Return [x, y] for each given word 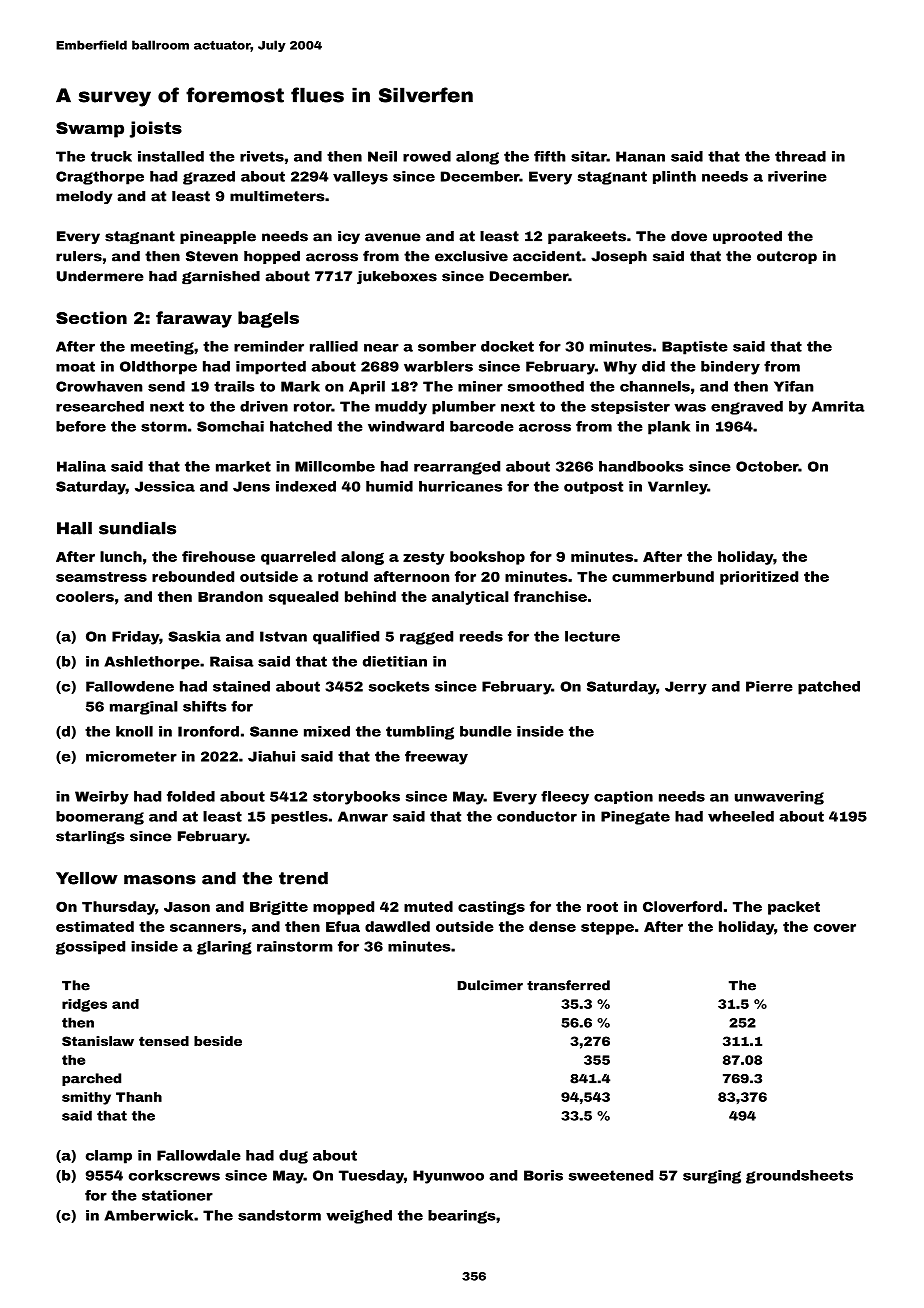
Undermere [100, 276]
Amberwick [148, 1215]
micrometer [131, 756]
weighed [359, 1217]
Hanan [640, 156]
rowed [427, 156]
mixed [327, 731]
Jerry [686, 688]
